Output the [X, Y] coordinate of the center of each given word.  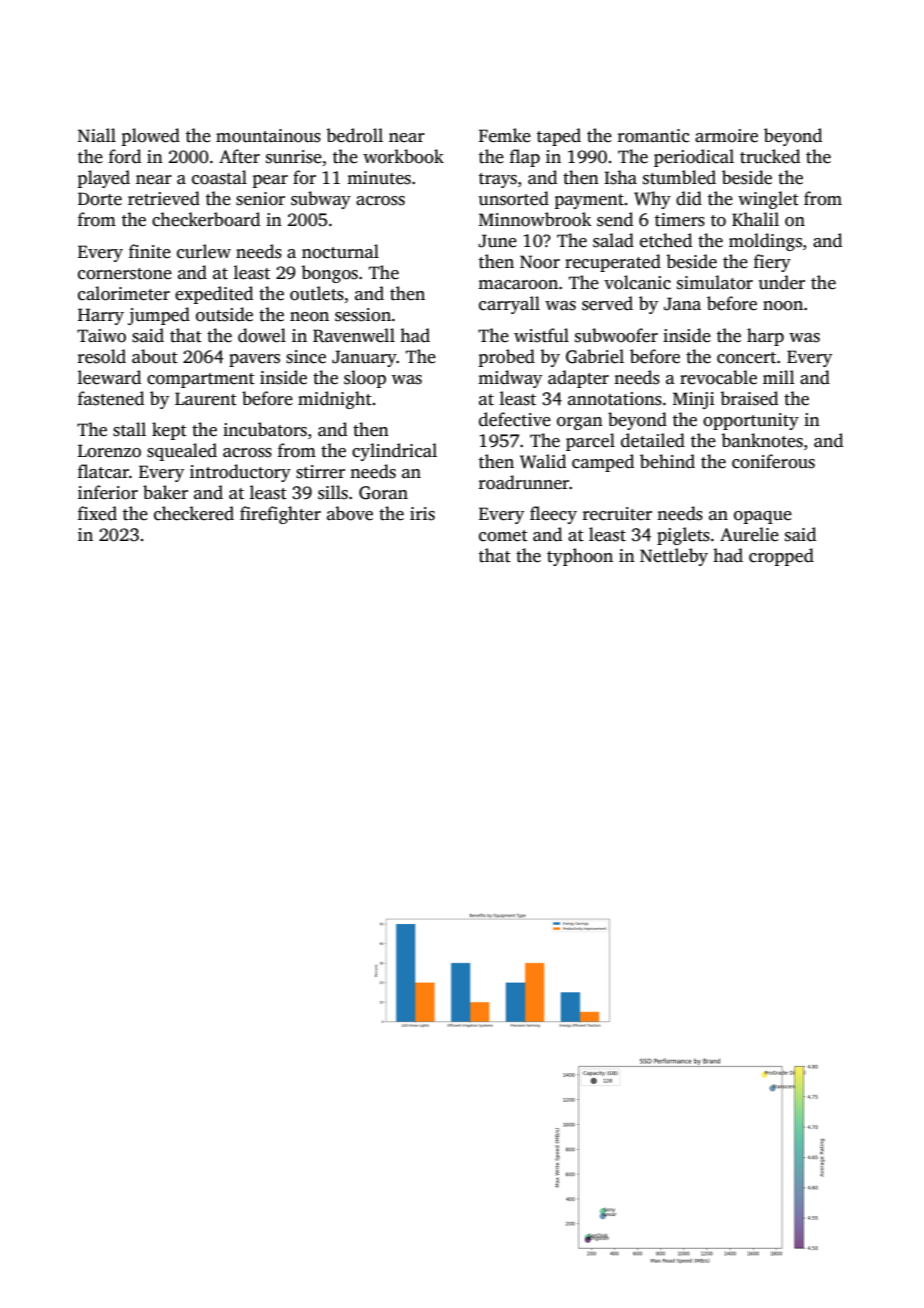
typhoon [580, 557]
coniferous [773, 461]
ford [125, 156]
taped [559, 137]
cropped [781, 557]
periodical [694, 158]
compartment [201, 380]
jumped [159, 316]
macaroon [518, 285]
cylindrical [394, 452]
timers [680, 220]
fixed [97, 513]
